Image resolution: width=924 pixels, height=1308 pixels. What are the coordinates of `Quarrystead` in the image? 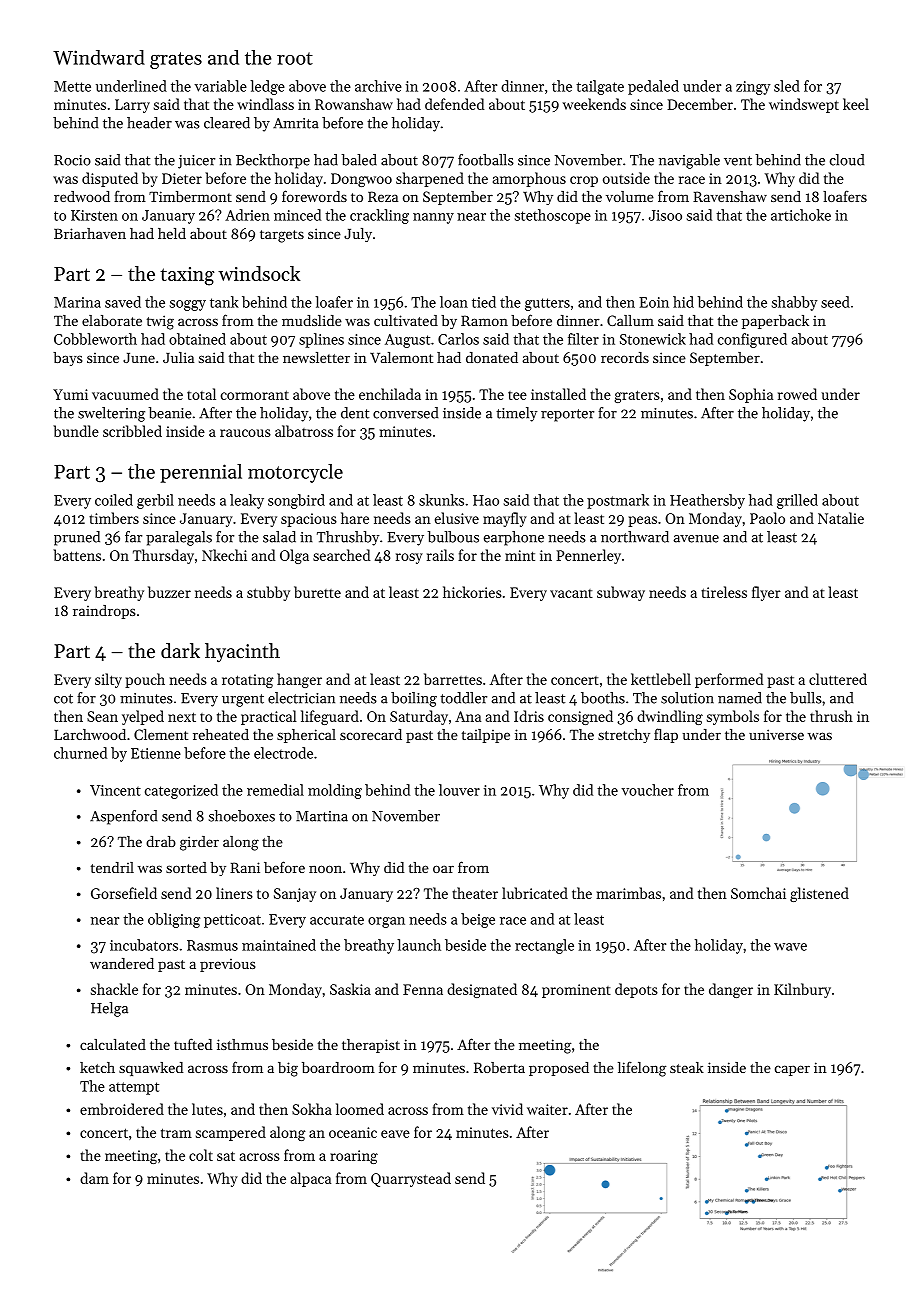 It's located at (411, 1179).
